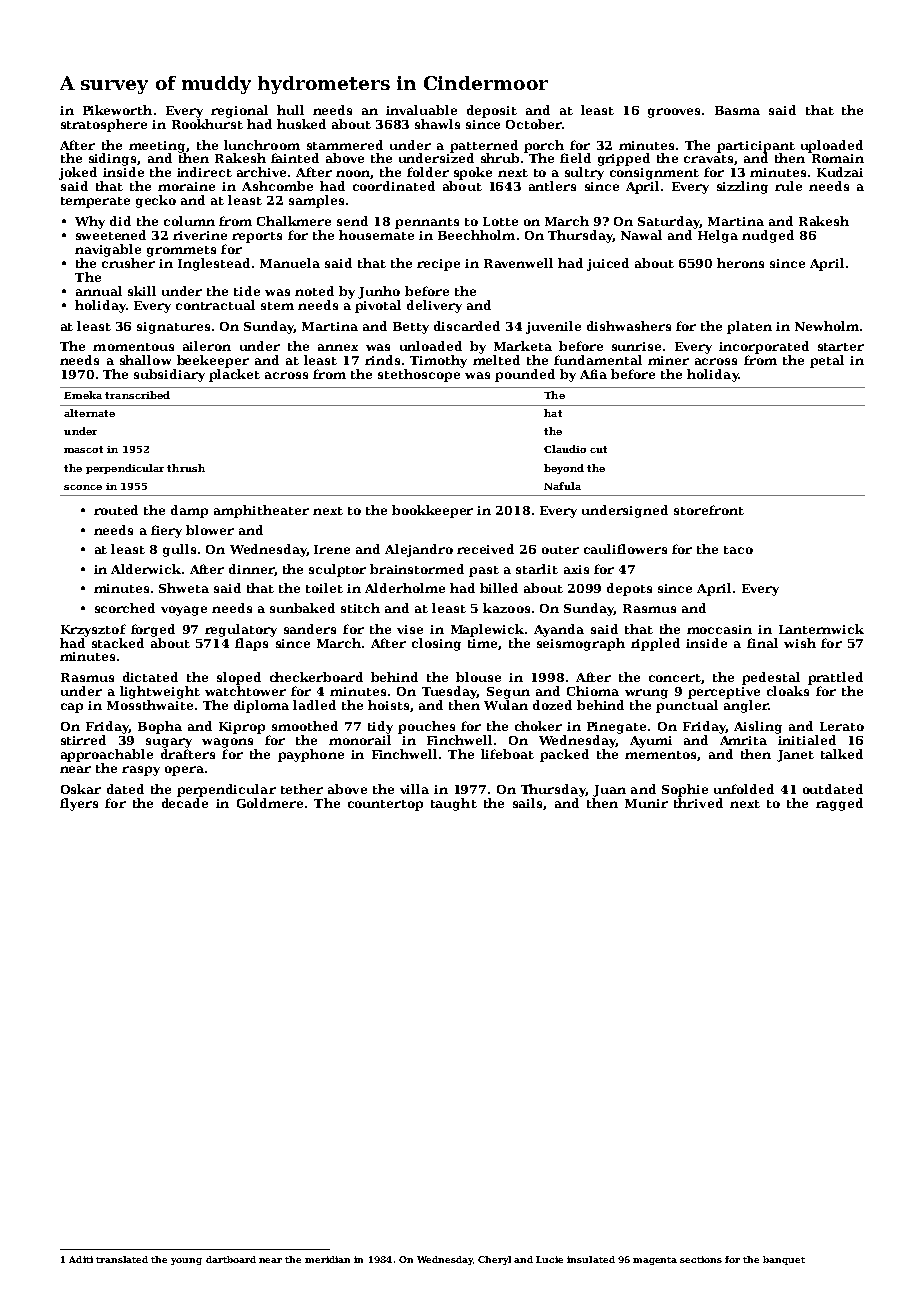 Image resolution: width=924 pixels, height=1308 pixels. What do you see at coordinates (839, 804) in the document?
I see `ragged` at bounding box center [839, 804].
